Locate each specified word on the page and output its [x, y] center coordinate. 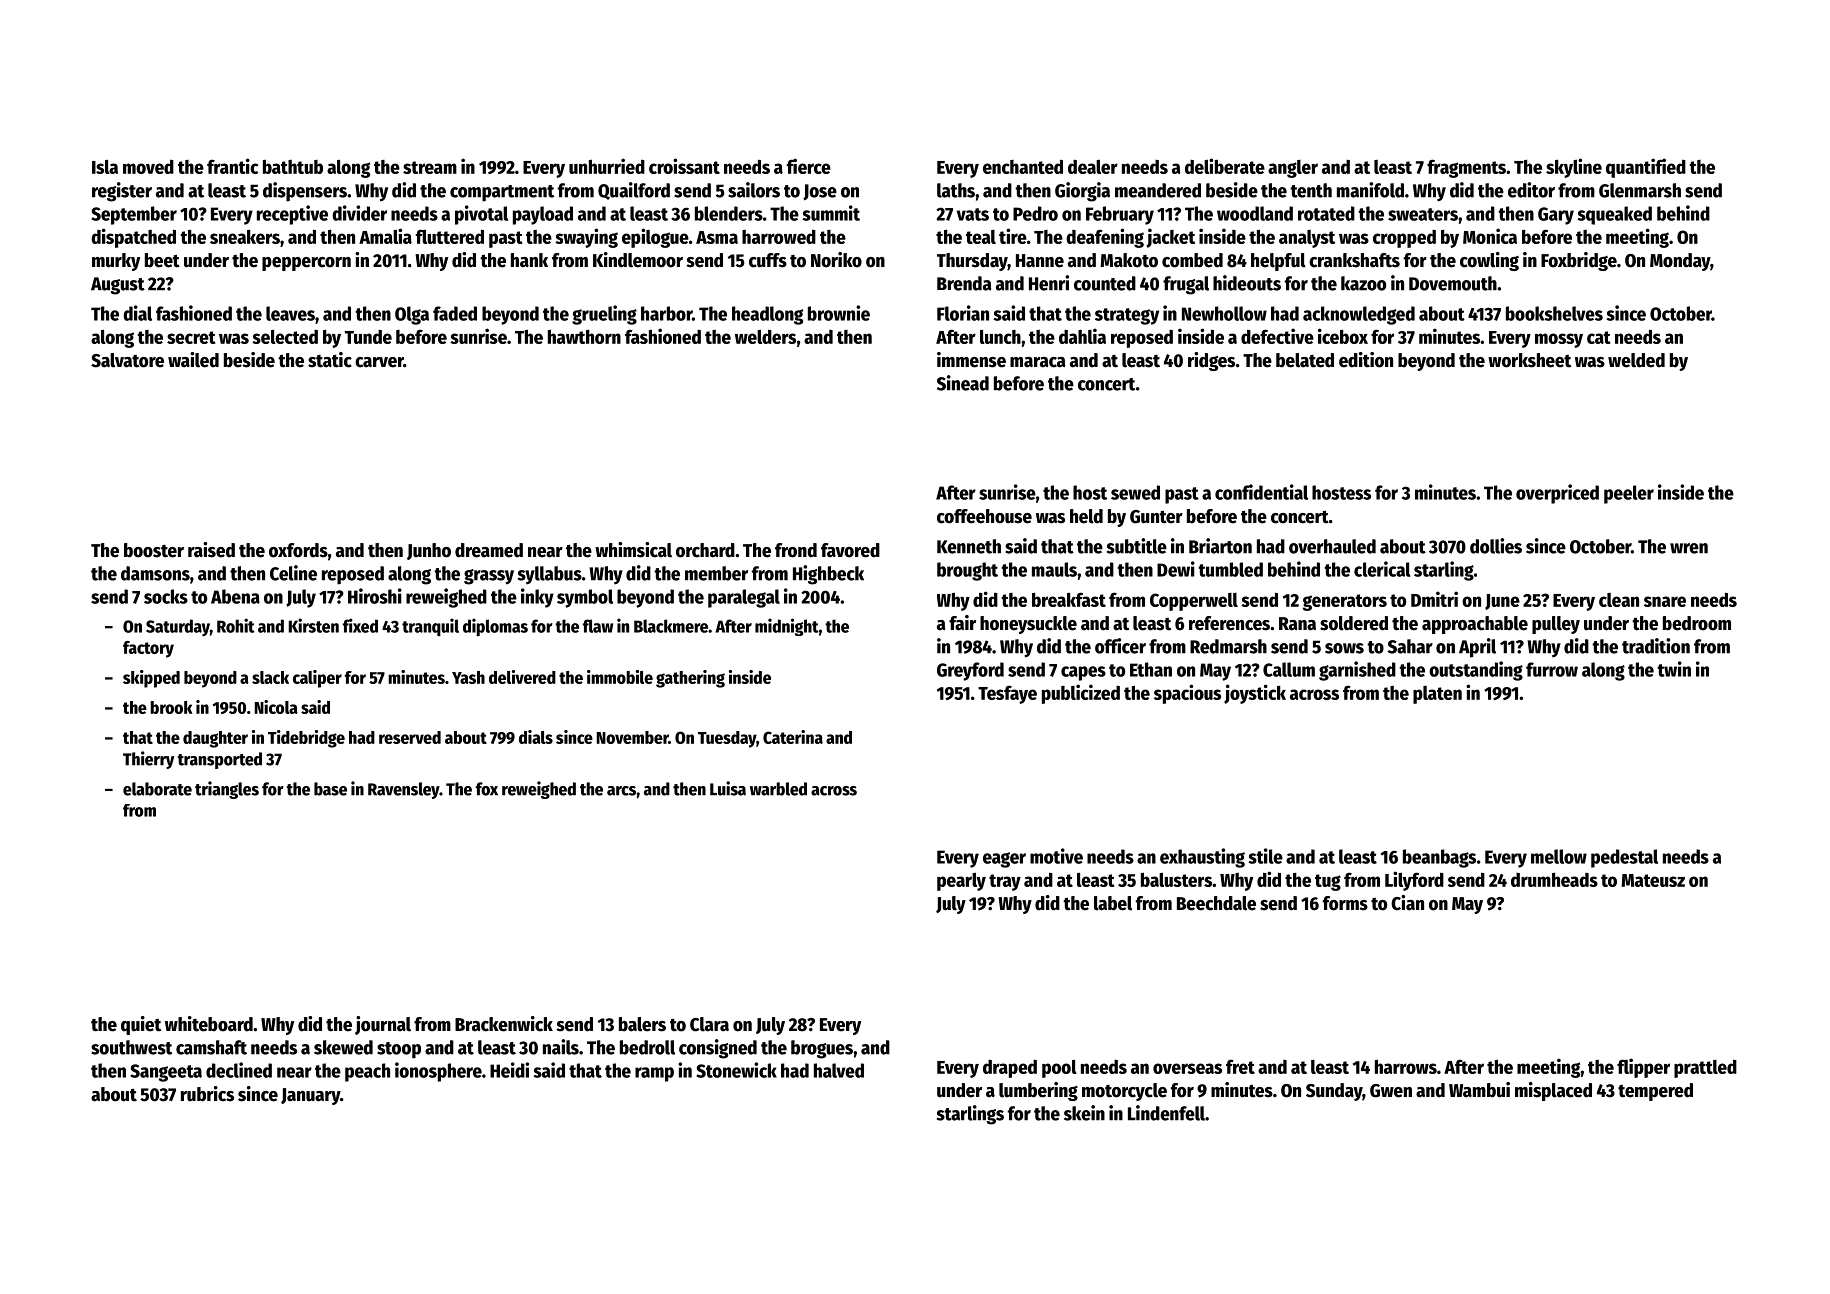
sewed [1135, 492]
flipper [1643, 1068]
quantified [1646, 168]
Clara [709, 1024]
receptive [292, 215]
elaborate [157, 789]
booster [154, 550]
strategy [1127, 316]
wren [1689, 548]
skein [1084, 1113]
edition [1366, 360]
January [310, 1096]
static [330, 360]
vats [973, 214]
